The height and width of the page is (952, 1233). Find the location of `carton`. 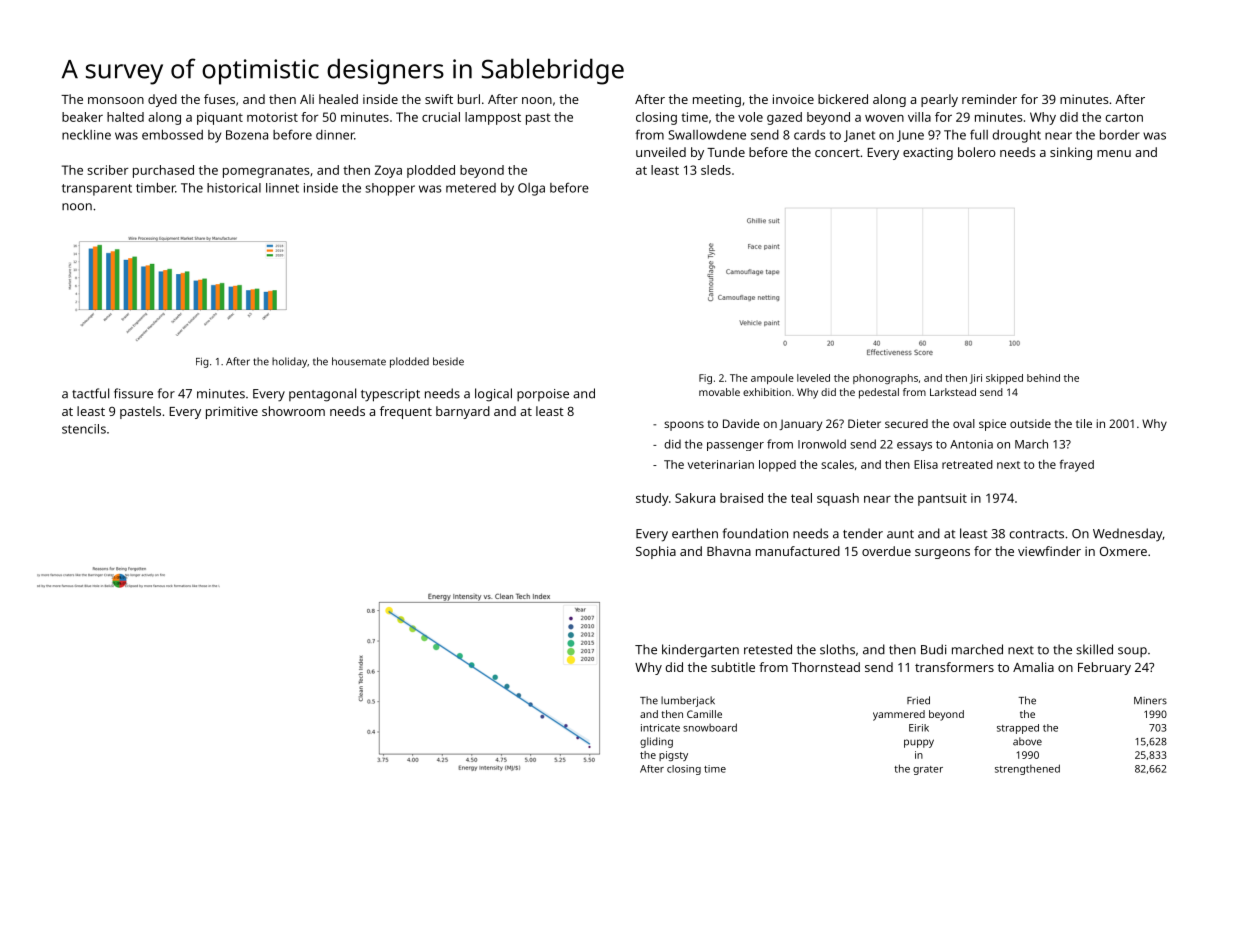

carton is located at coordinates (1124, 117).
